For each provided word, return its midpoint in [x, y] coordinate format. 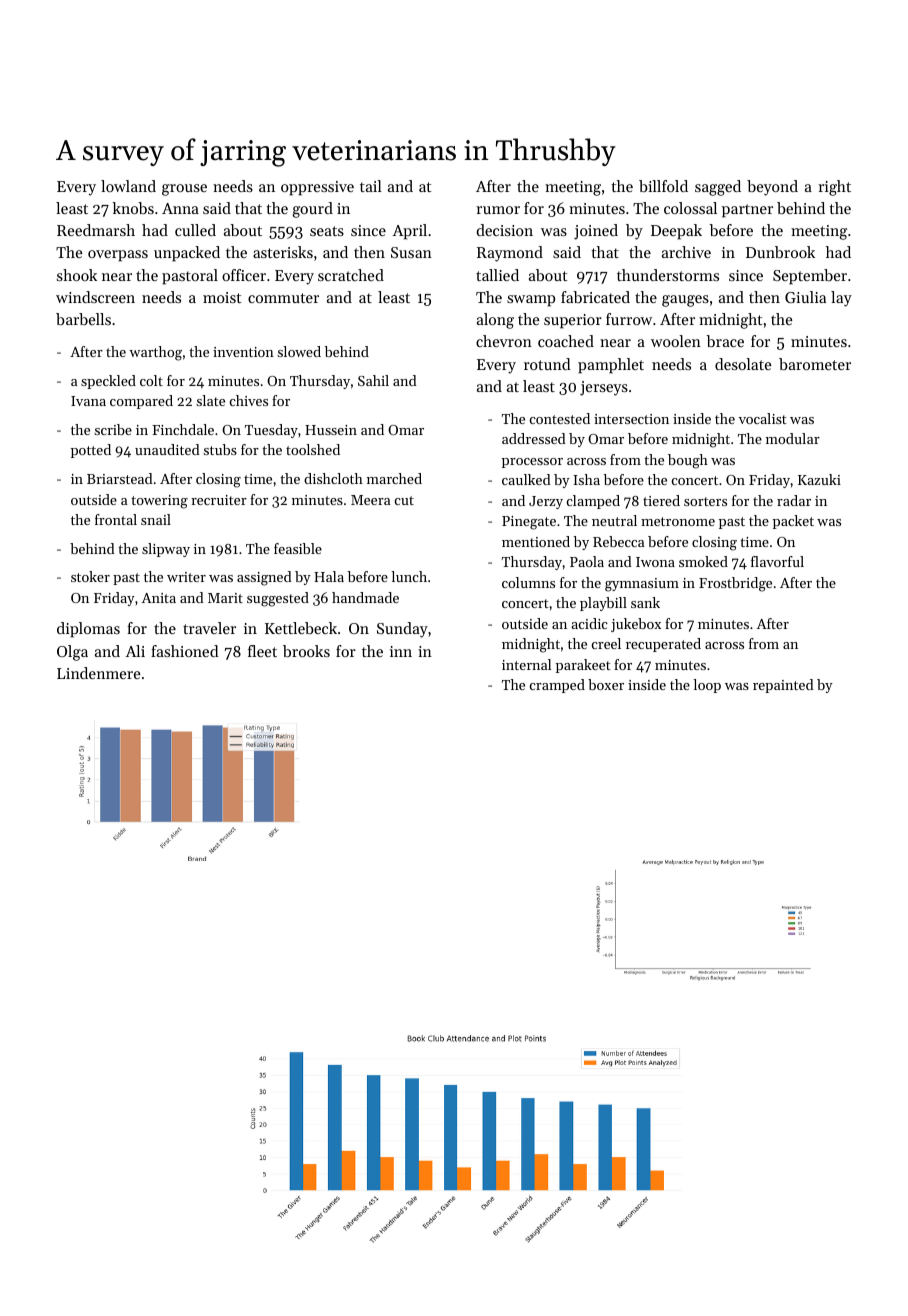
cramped [557, 686]
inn [401, 651]
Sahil [373, 380]
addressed [534, 438]
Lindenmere [98, 673]
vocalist [763, 418]
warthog [155, 353]
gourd [312, 210]
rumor [498, 210]
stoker [90, 576]
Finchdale [183, 429]
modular [793, 438]
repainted [783, 686]
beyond [772, 188]
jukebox [636, 625]
